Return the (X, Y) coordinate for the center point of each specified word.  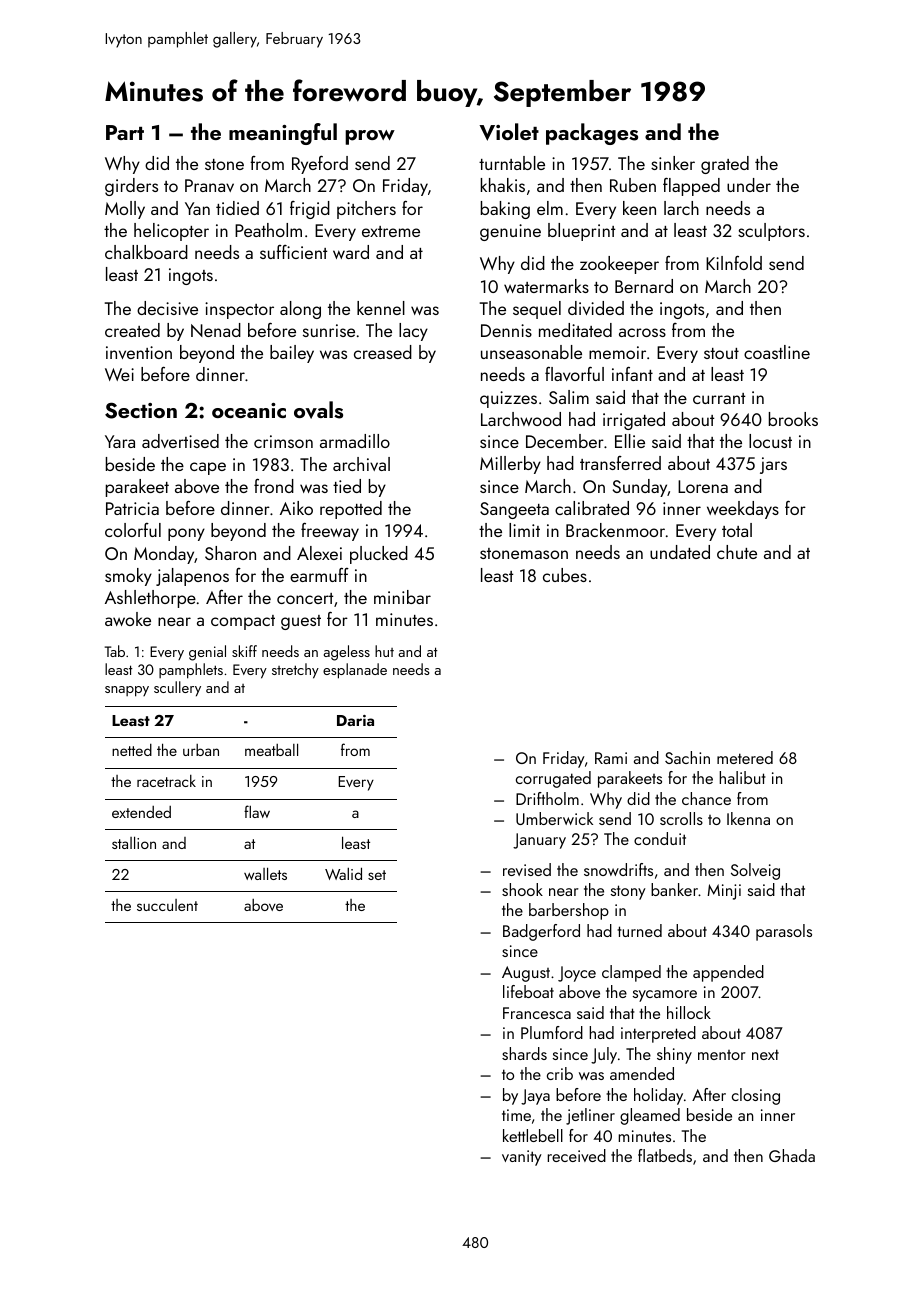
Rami (611, 758)
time (516, 1115)
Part (125, 132)
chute (737, 552)
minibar (402, 597)
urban (201, 750)
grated (725, 165)
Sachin (687, 757)
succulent (167, 905)
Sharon (230, 553)
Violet (509, 132)
